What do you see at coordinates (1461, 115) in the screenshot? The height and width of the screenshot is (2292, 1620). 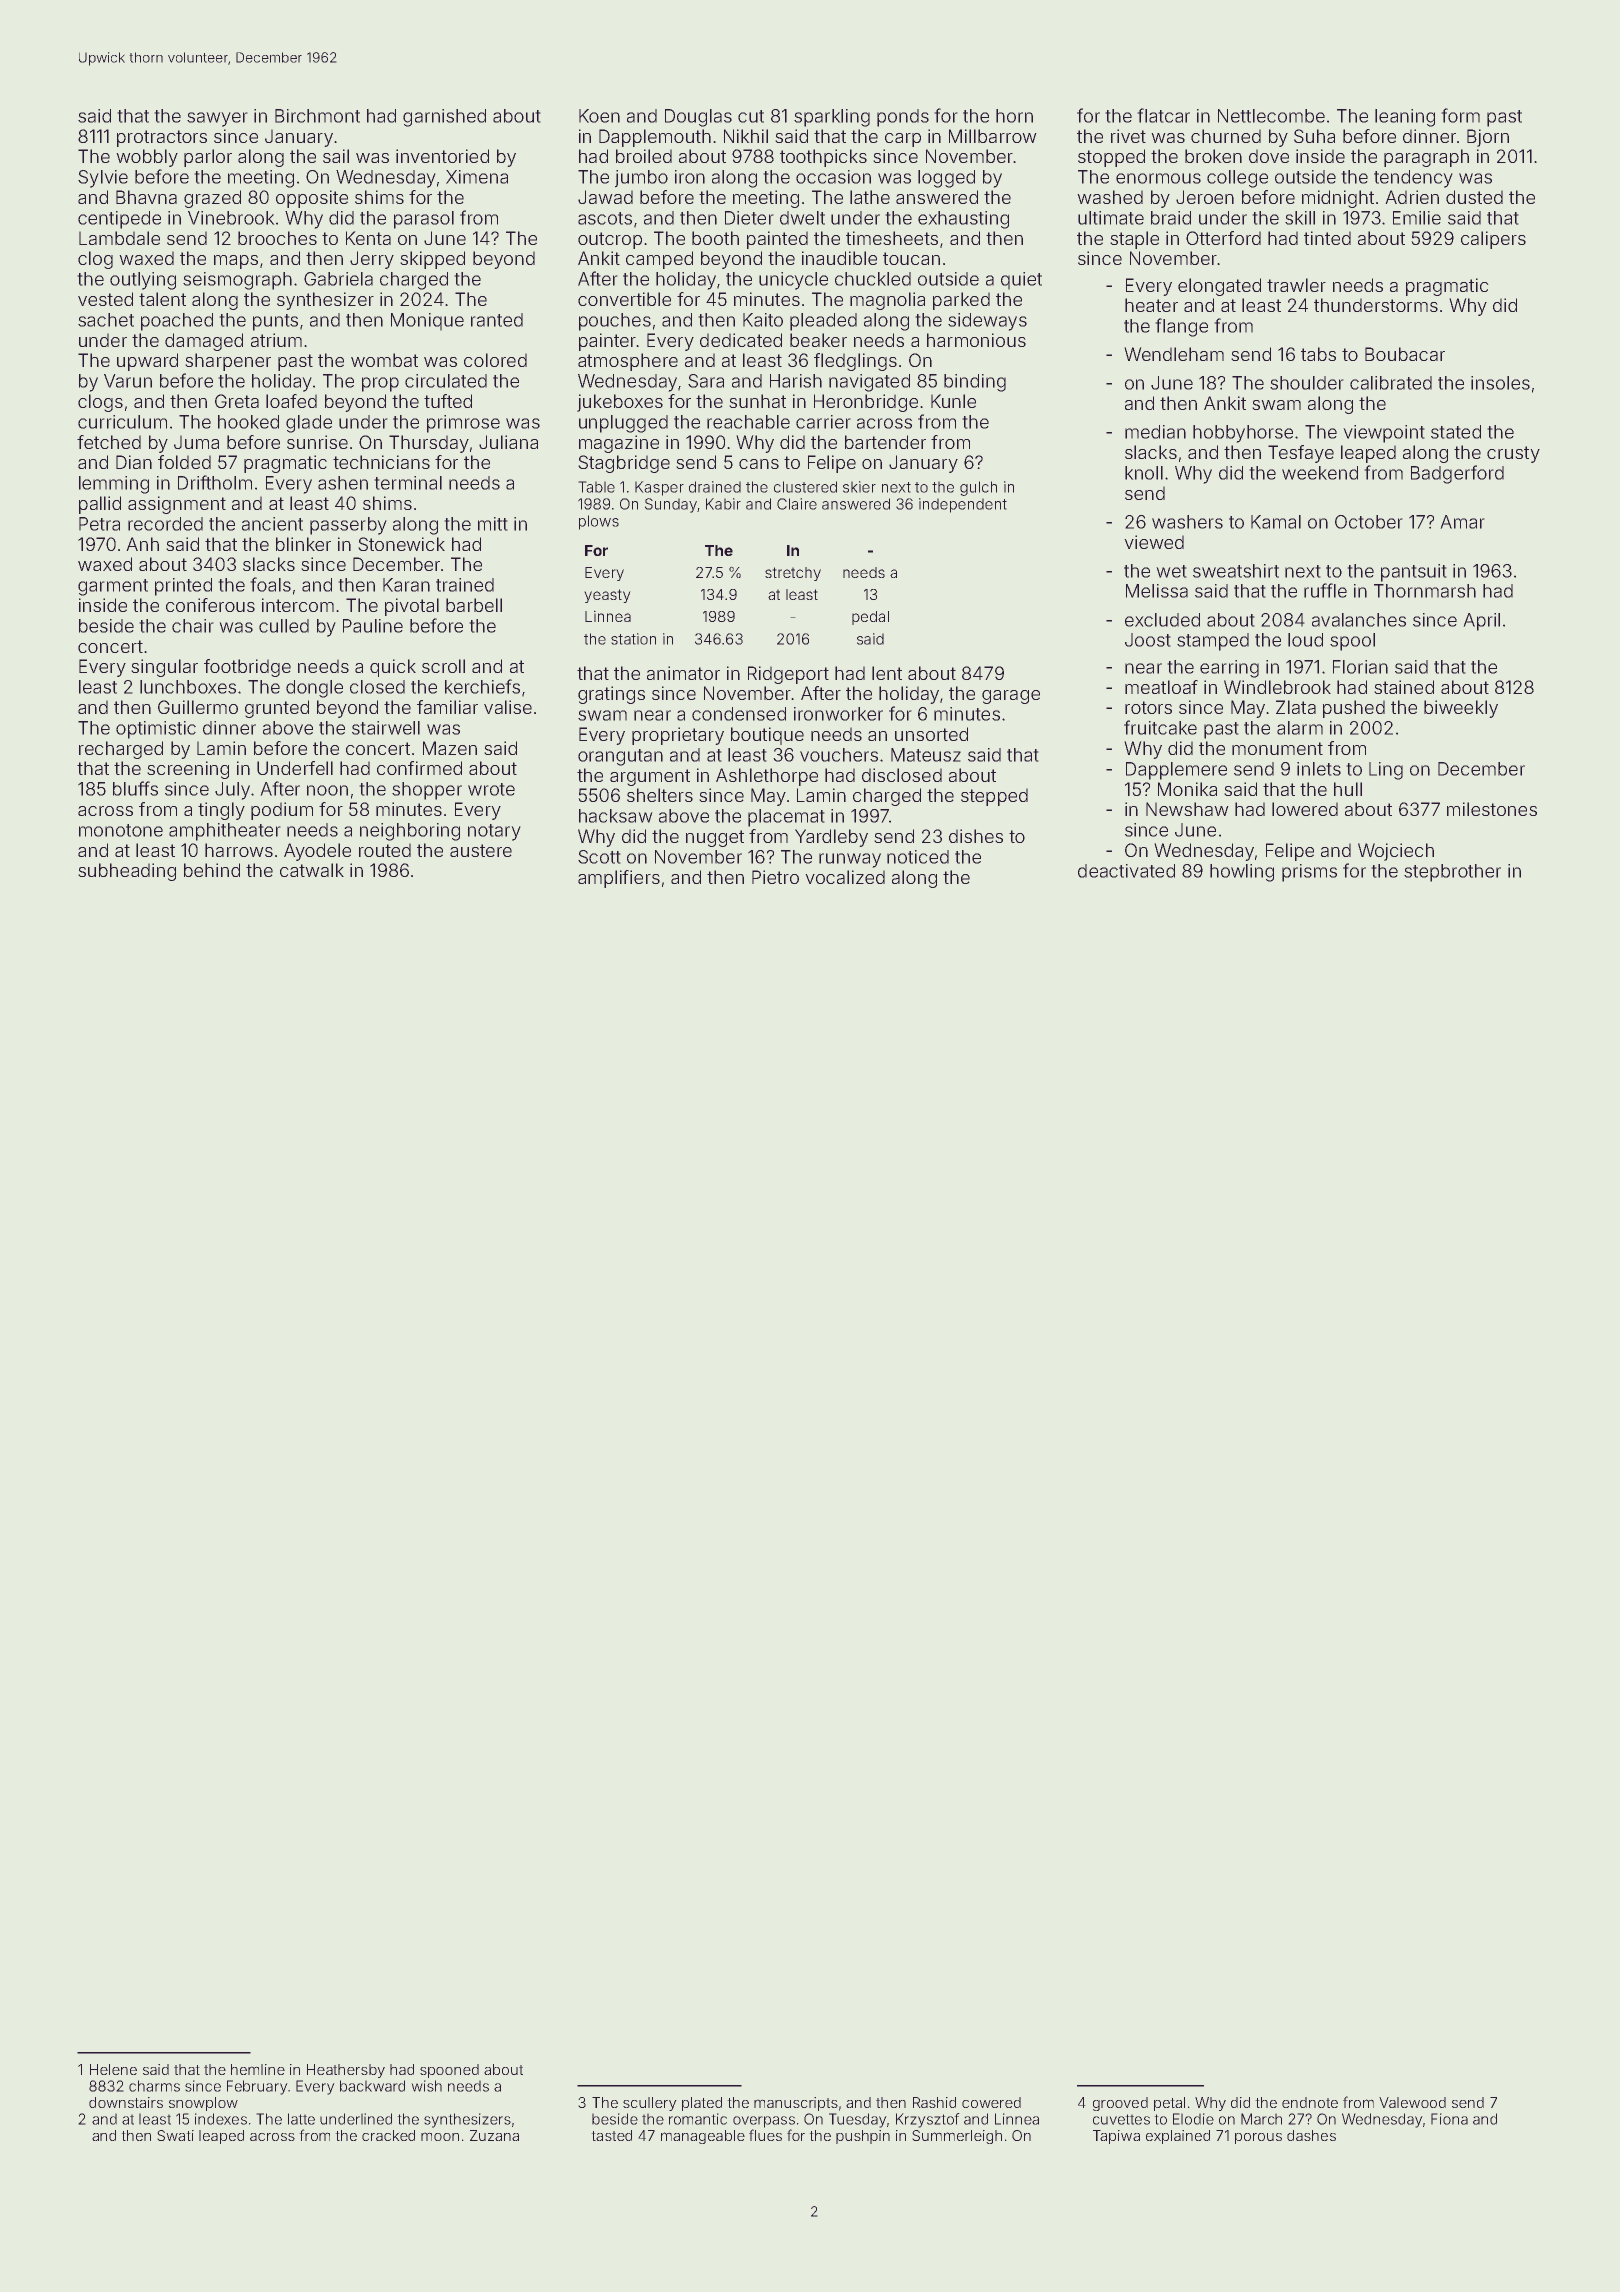 I see `form` at bounding box center [1461, 115].
